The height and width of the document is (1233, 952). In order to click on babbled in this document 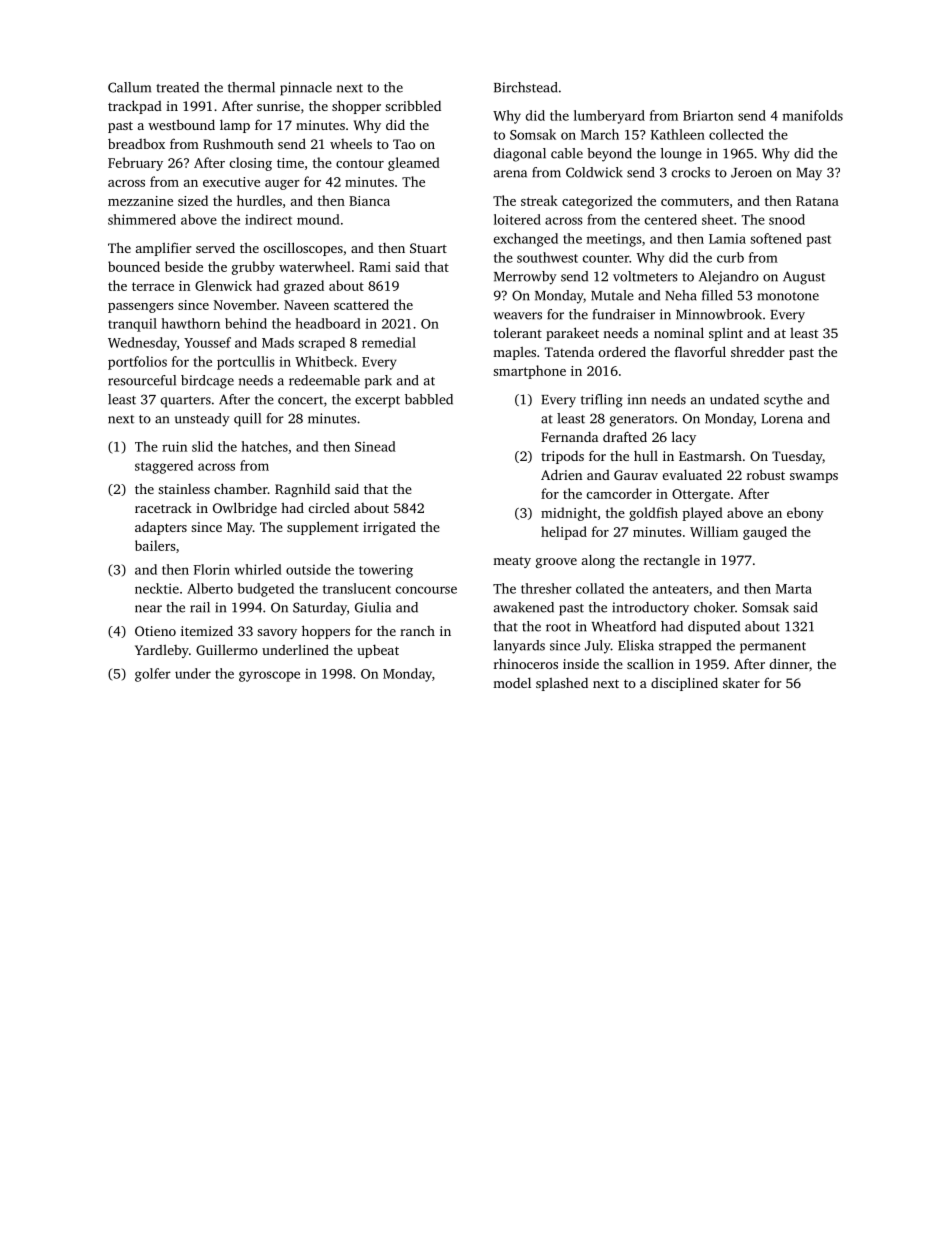, I will do `click(429, 399)`.
